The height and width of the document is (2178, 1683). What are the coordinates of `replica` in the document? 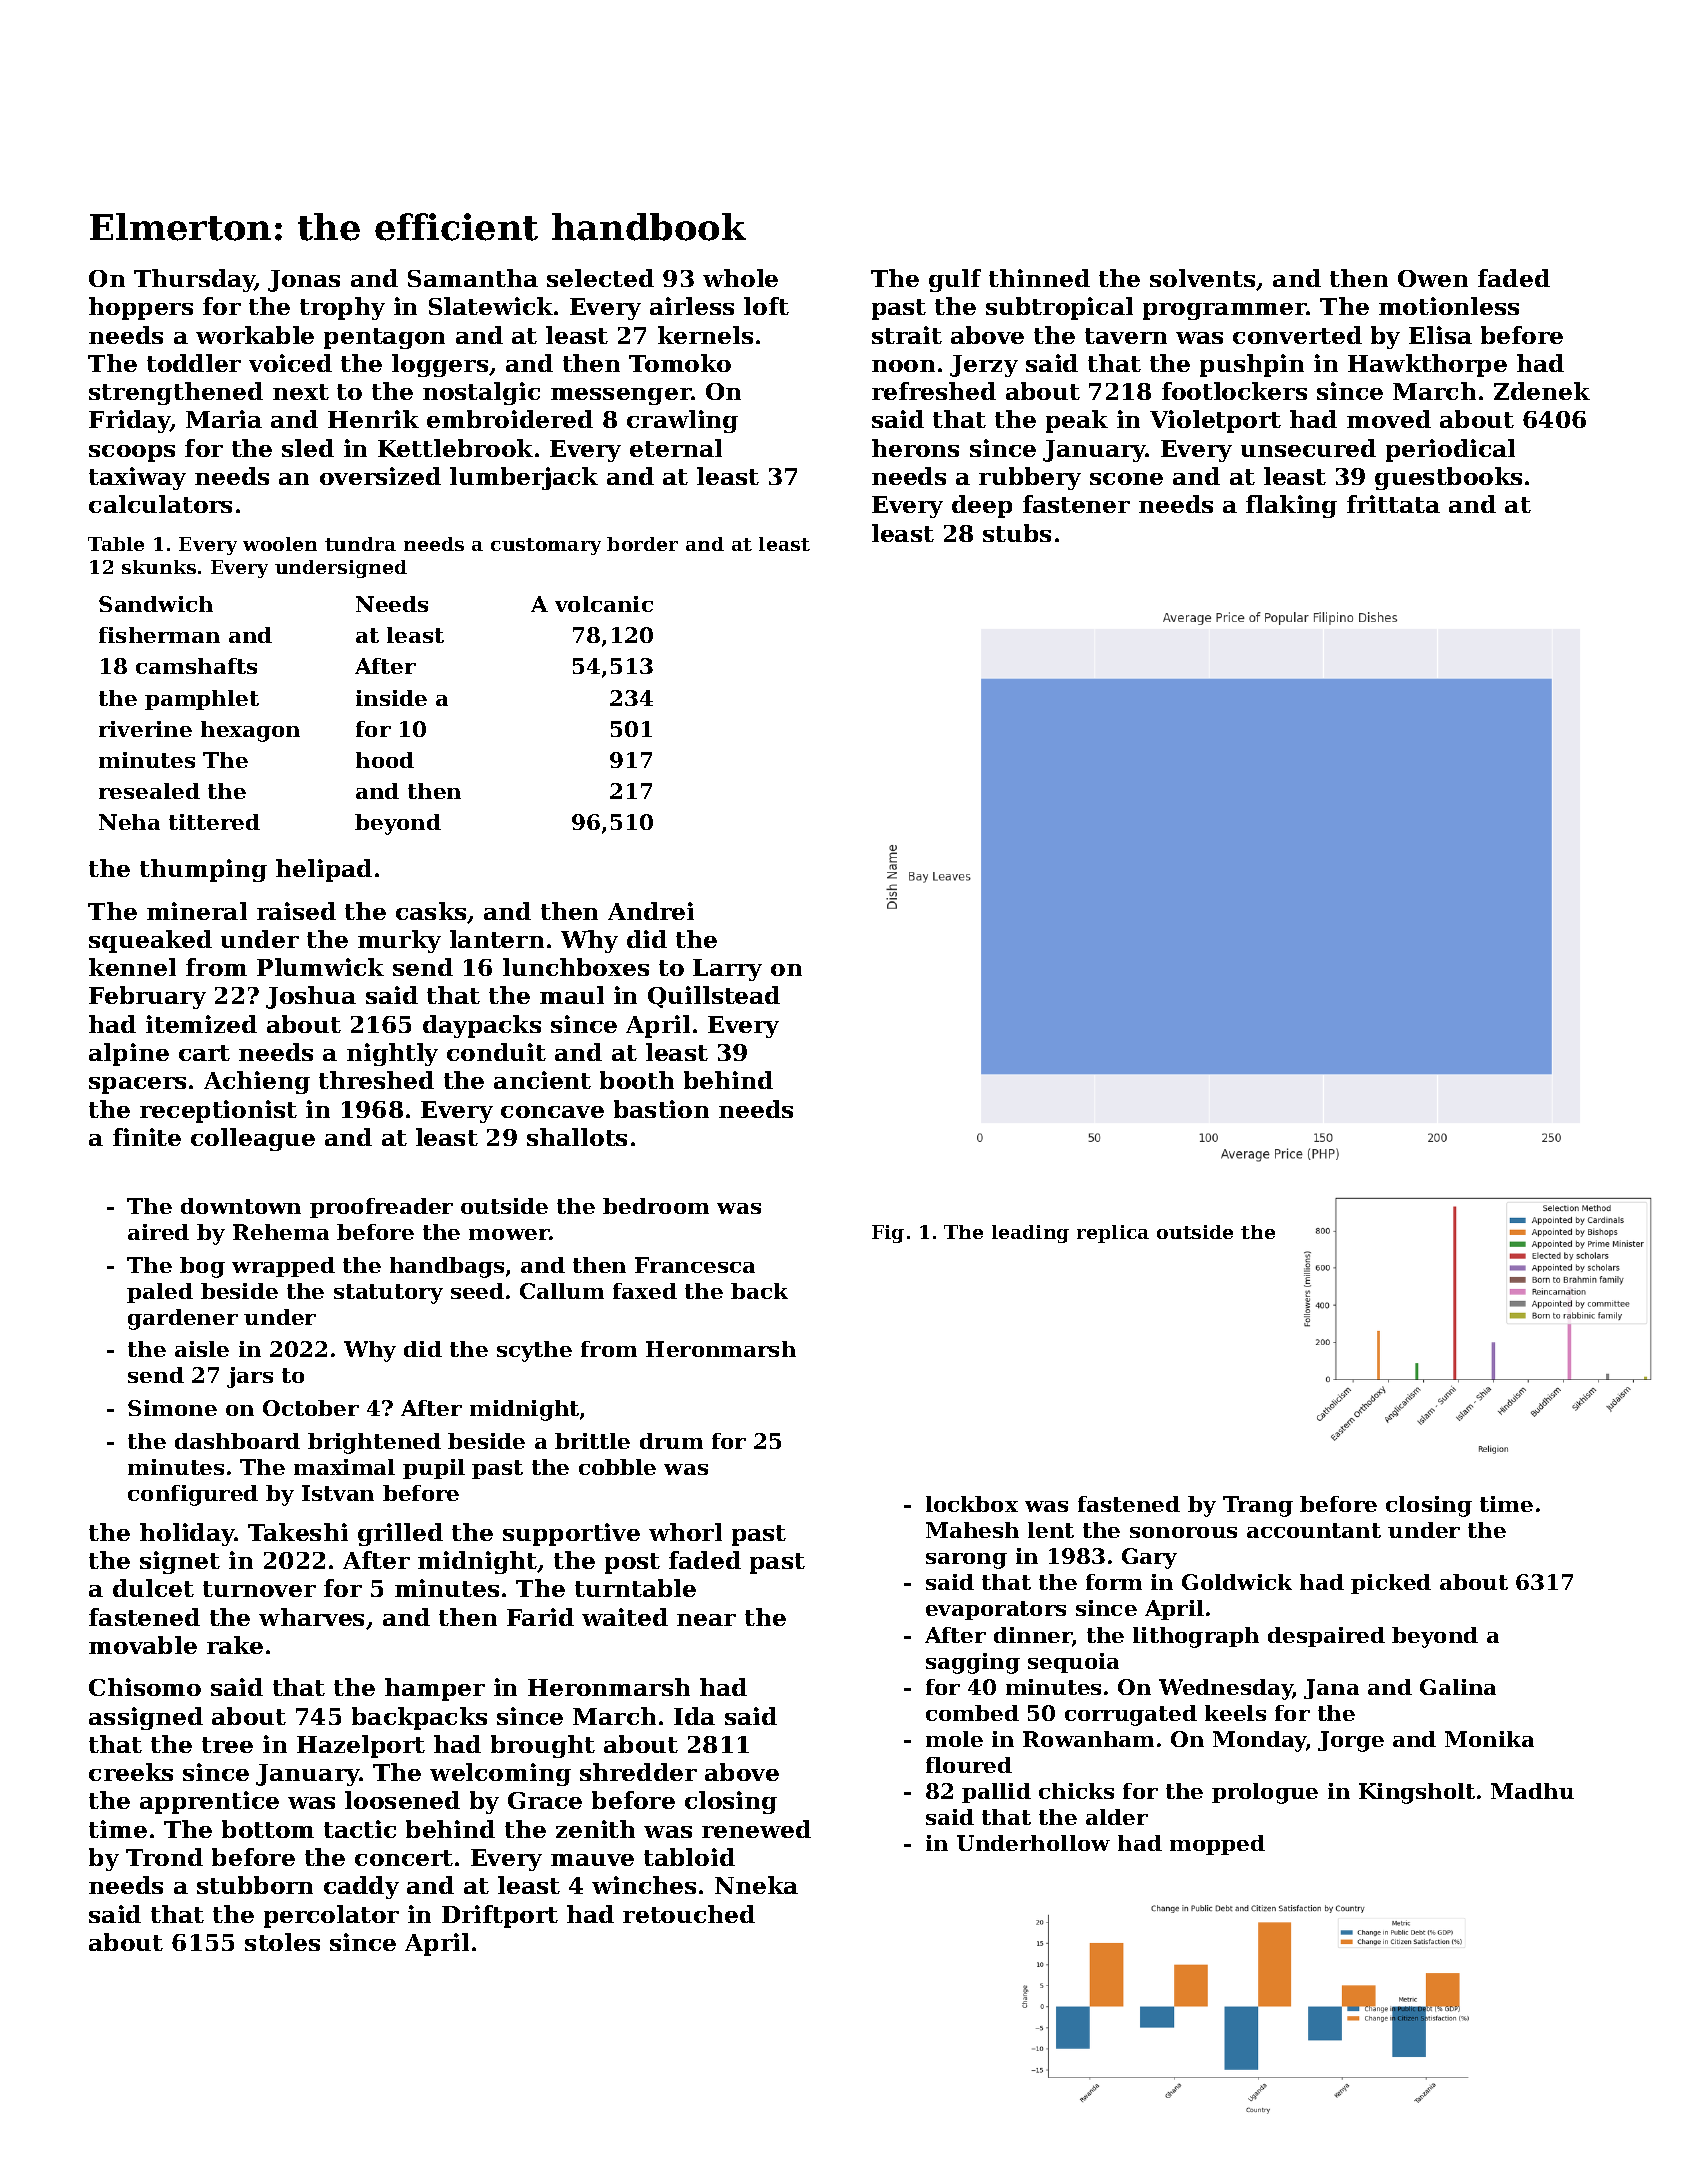 It's located at (1113, 1234).
